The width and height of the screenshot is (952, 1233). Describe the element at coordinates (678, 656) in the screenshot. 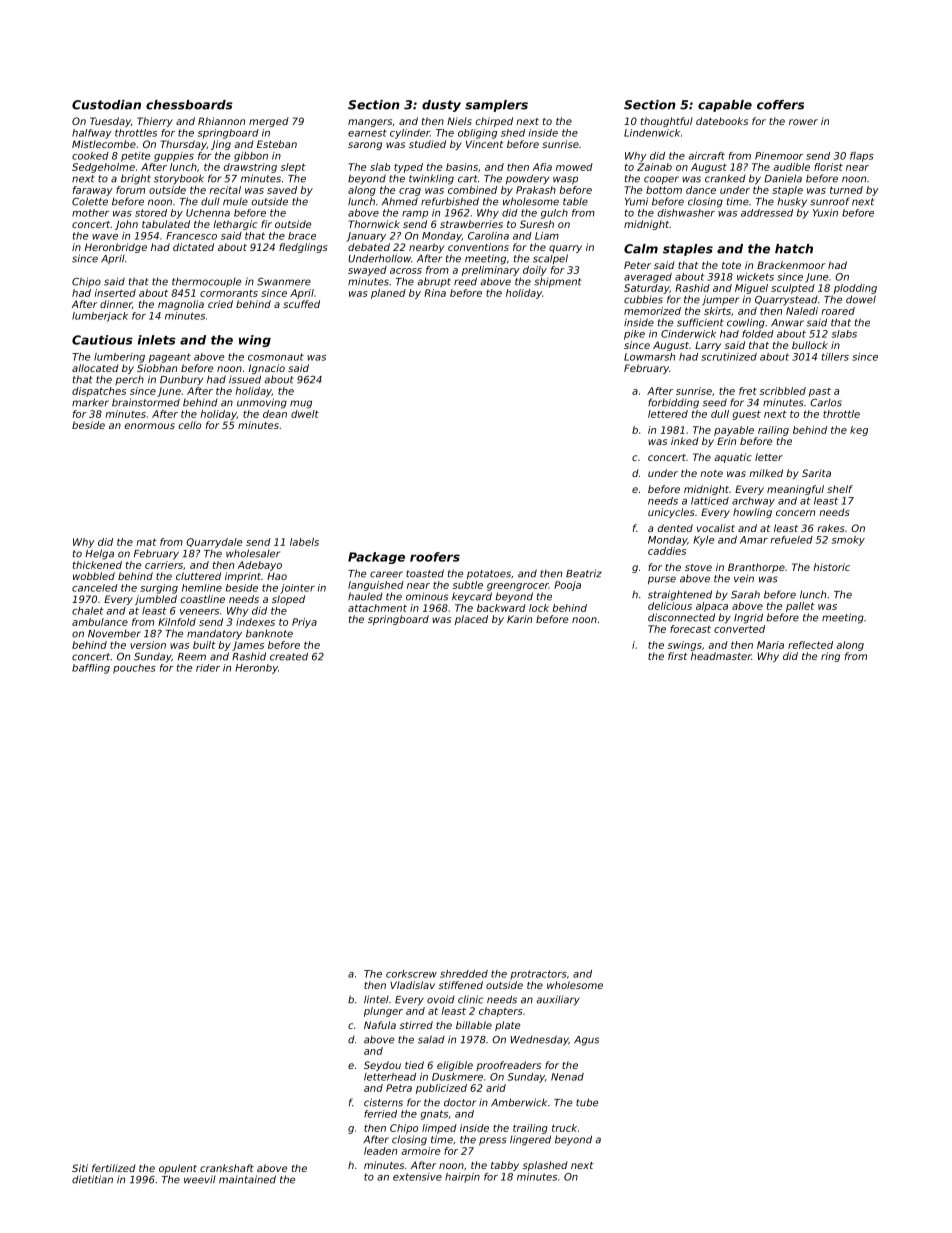

I see `first` at that location.
